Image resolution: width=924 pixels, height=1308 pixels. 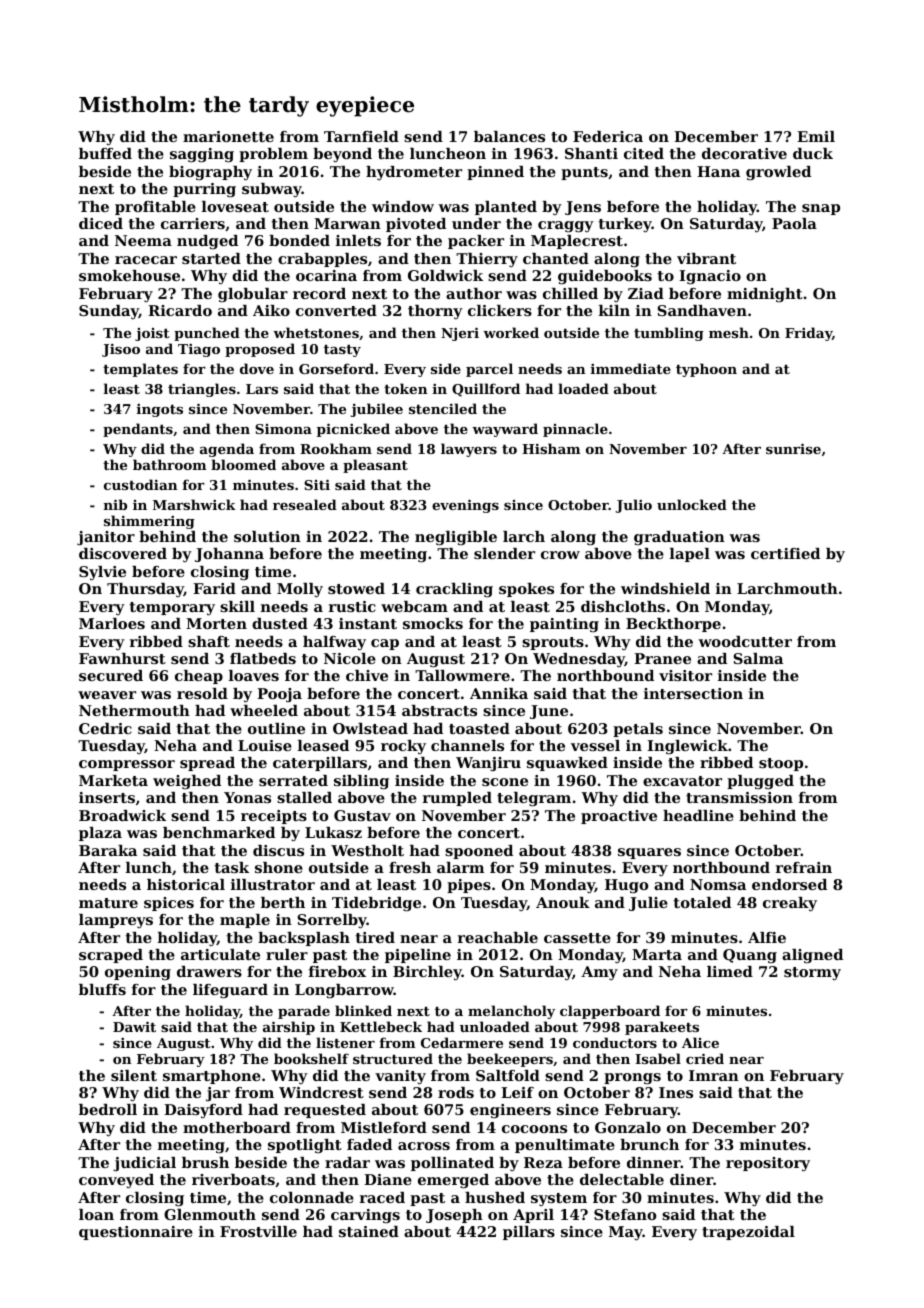 I want to click on pendants, so click(x=138, y=430).
